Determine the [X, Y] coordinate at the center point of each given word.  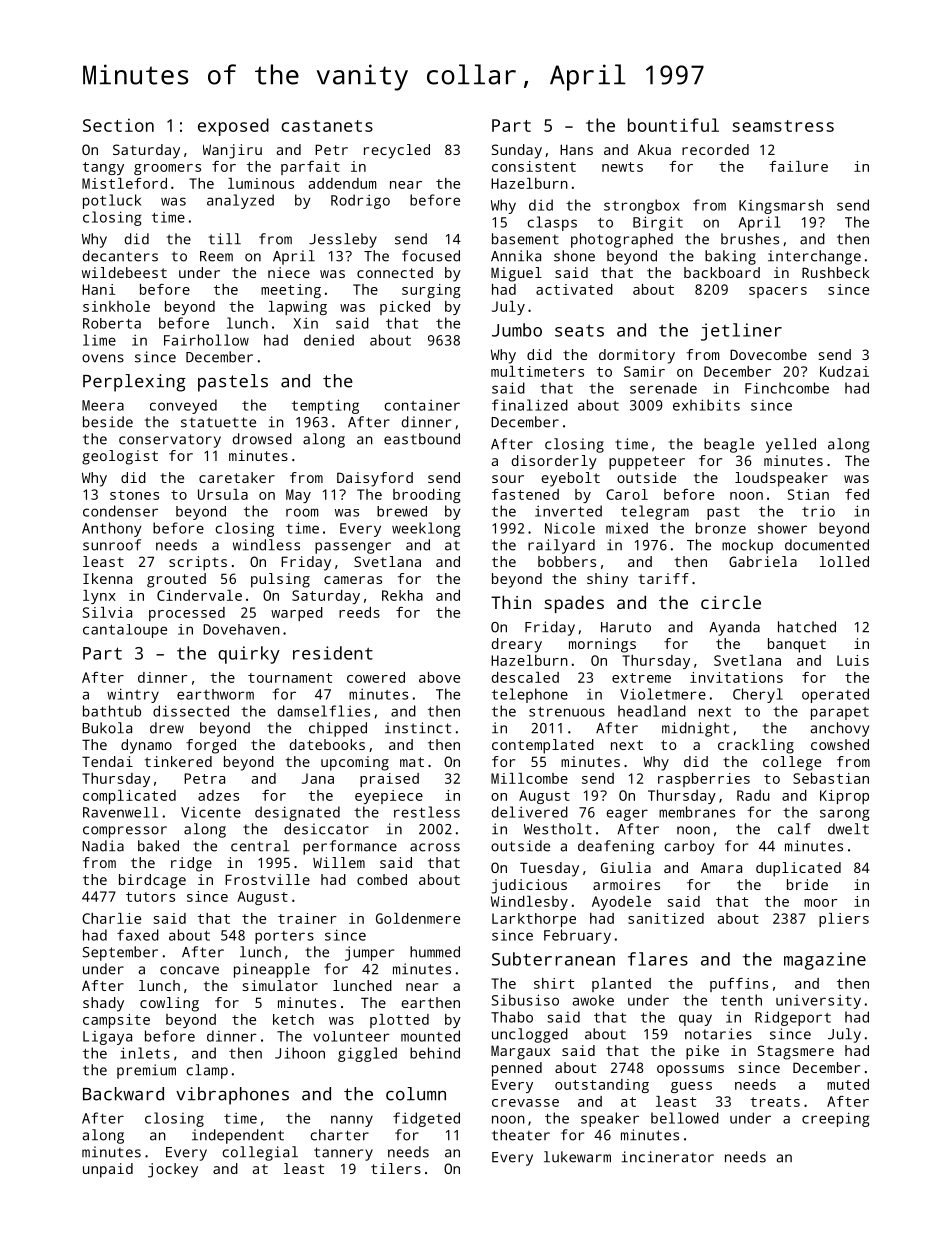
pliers [844, 920]
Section [118, 125]
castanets [327, 126]
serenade [663, 388]
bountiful [673, 125]
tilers [396, 1168]
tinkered [178, 761]
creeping [836, 1119]
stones [134, 495]
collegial [260, 1153]
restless [427, 812]
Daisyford [375, 479]
